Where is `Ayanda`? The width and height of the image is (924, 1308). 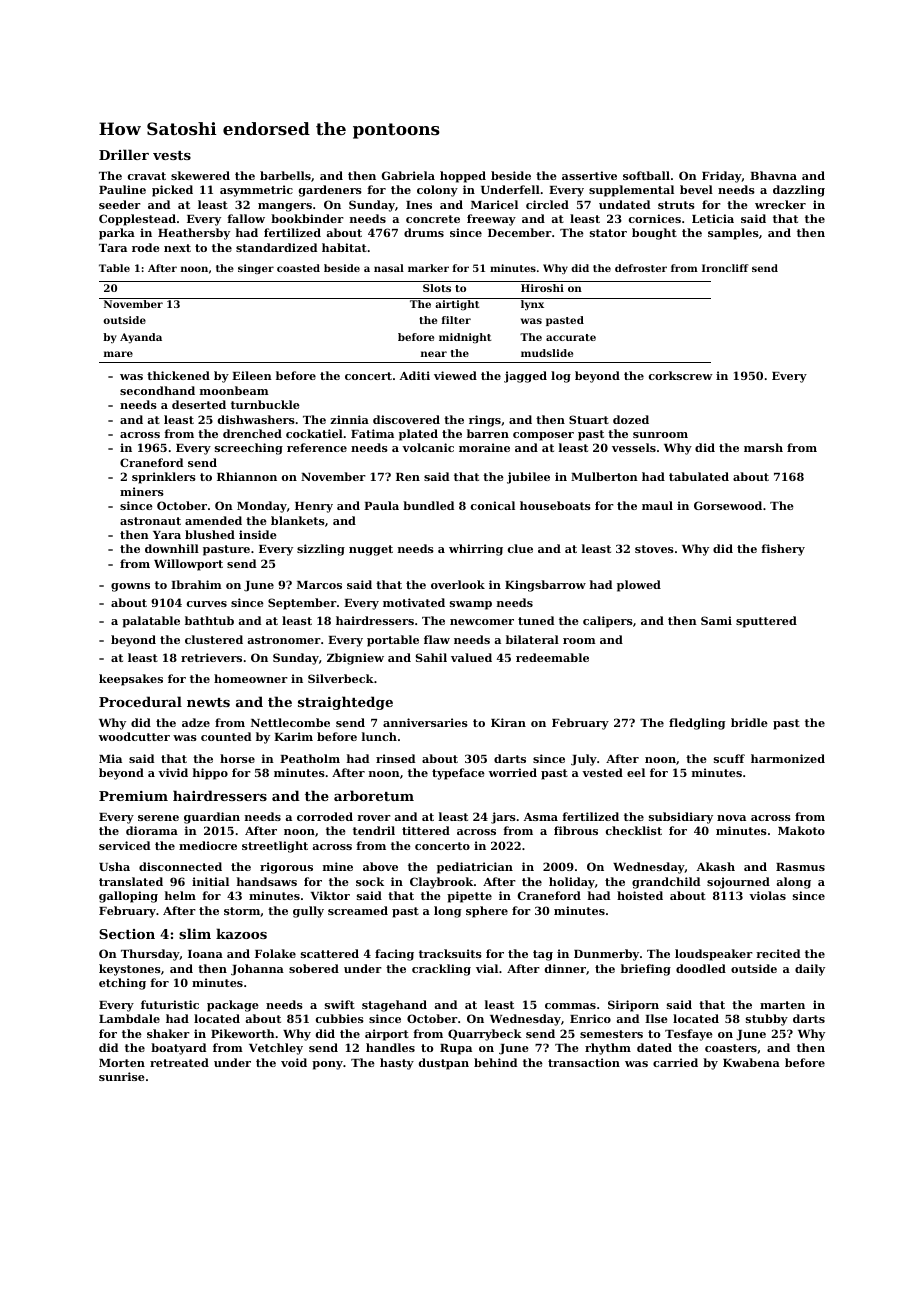 Ayanda is located at coordinates (141, 338).
